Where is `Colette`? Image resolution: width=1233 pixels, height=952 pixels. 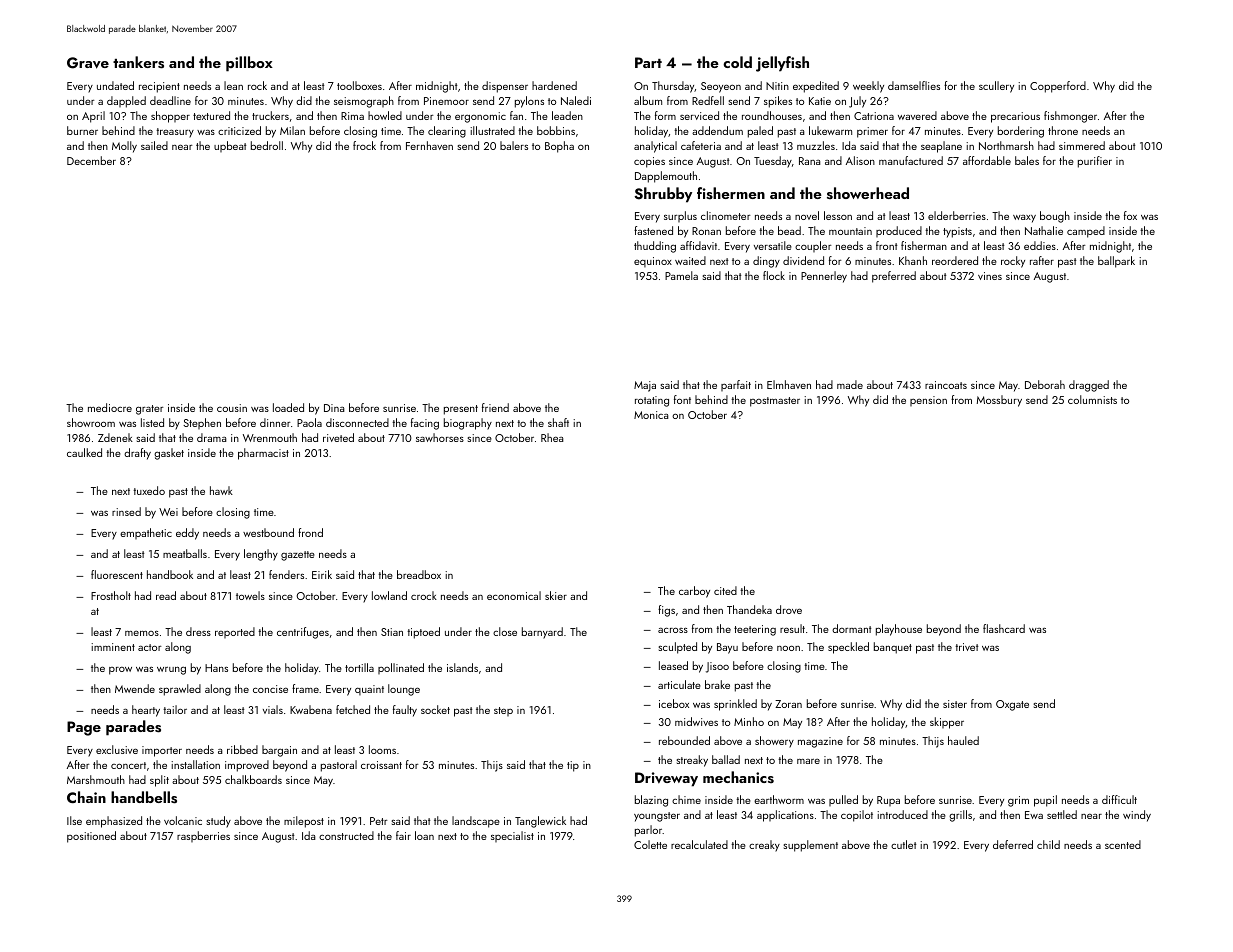 Colette is located at coordinates (650, 844).
